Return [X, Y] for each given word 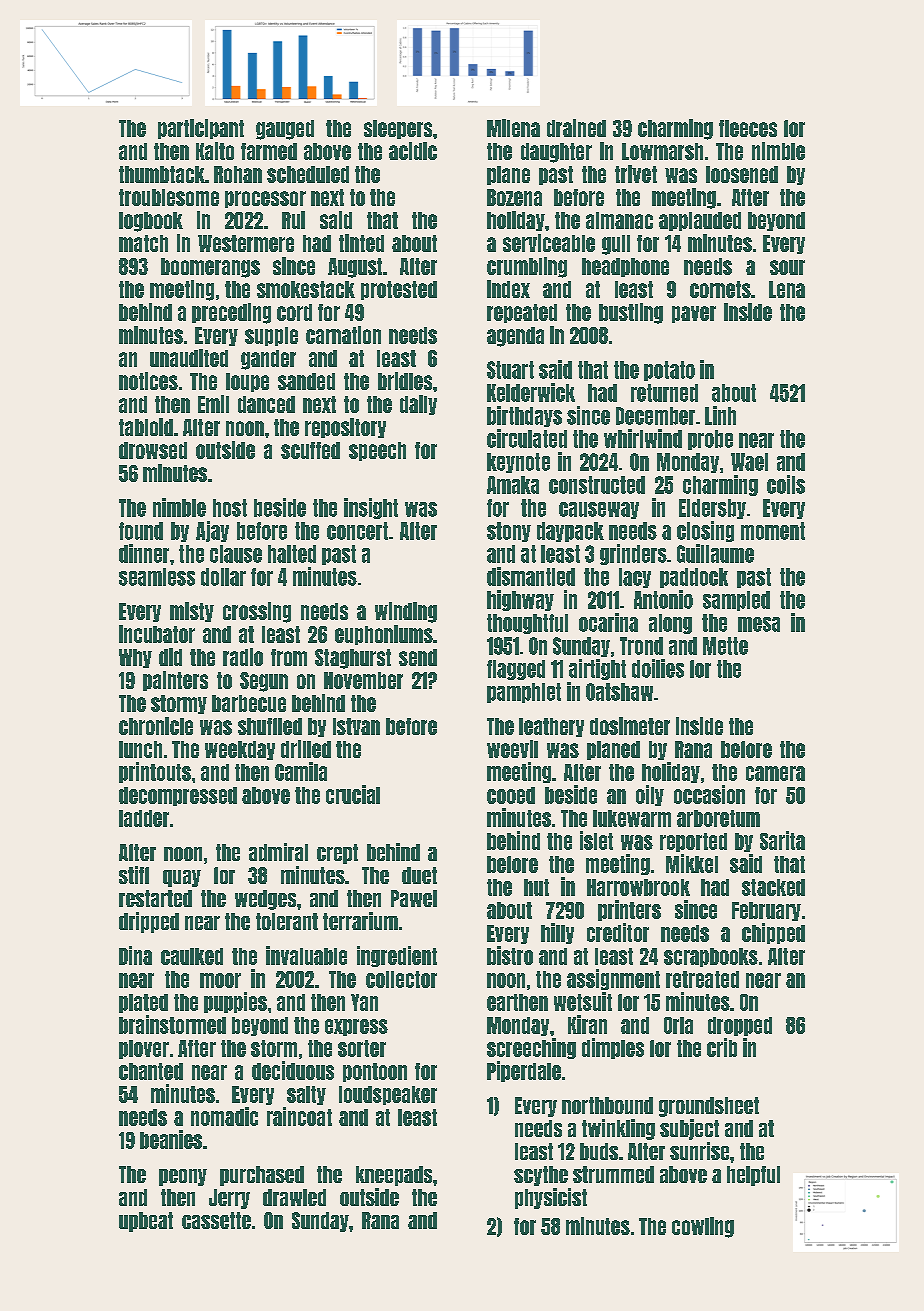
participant [201, 129]
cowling [703, 1227]
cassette [216, 1220]
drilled [306, 749]
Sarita [782, 840]
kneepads [394, 1176]
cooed [511, 795]
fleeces [748, 128]
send [418, 657]
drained [576, 128]
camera [775, 773]
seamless [157, 577]
